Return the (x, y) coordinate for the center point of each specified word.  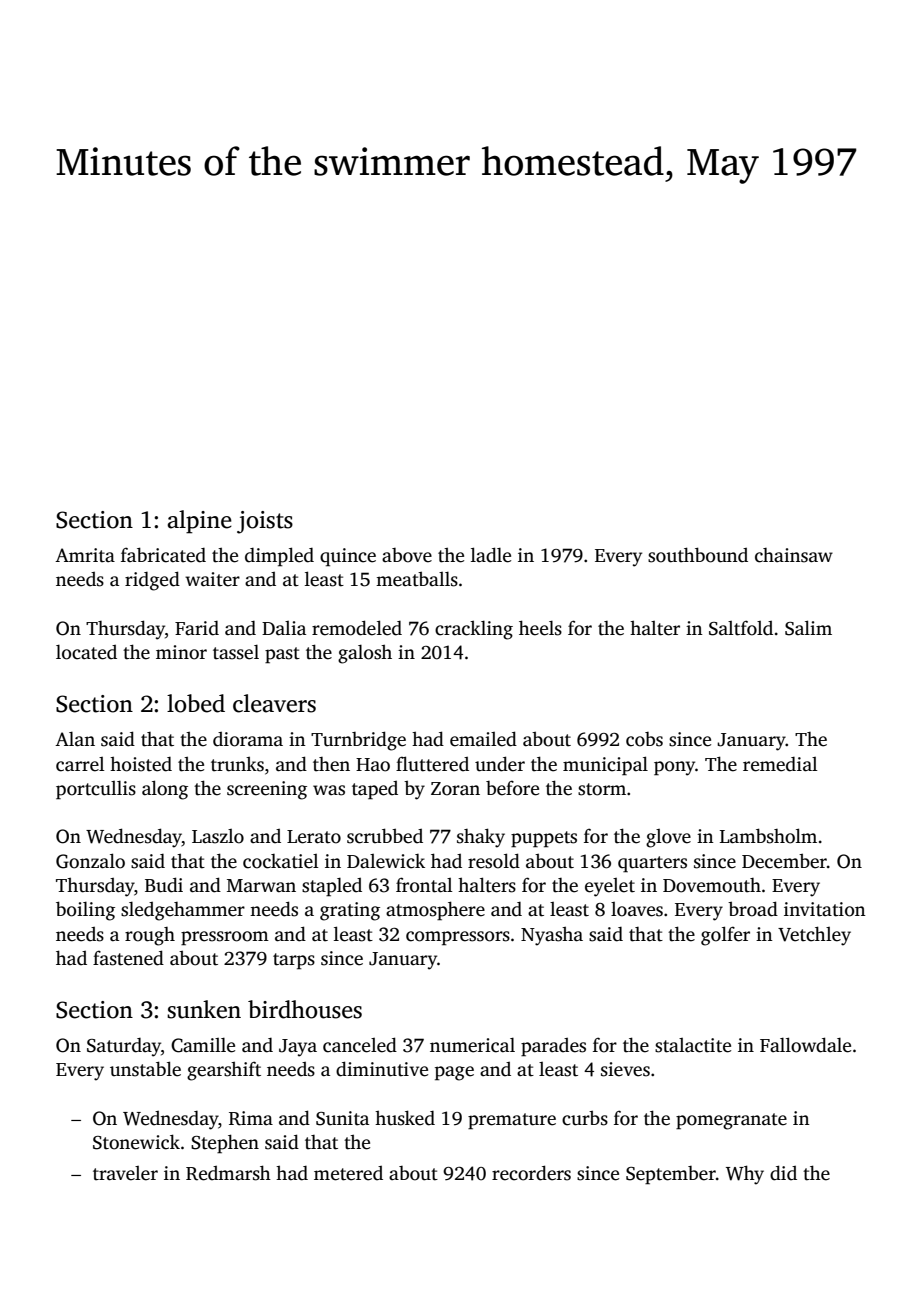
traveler (125, 1173)
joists (265, 522)
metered (348, 1173)
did (783, 1173)
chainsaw (794, 555)
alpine (199, 522)
